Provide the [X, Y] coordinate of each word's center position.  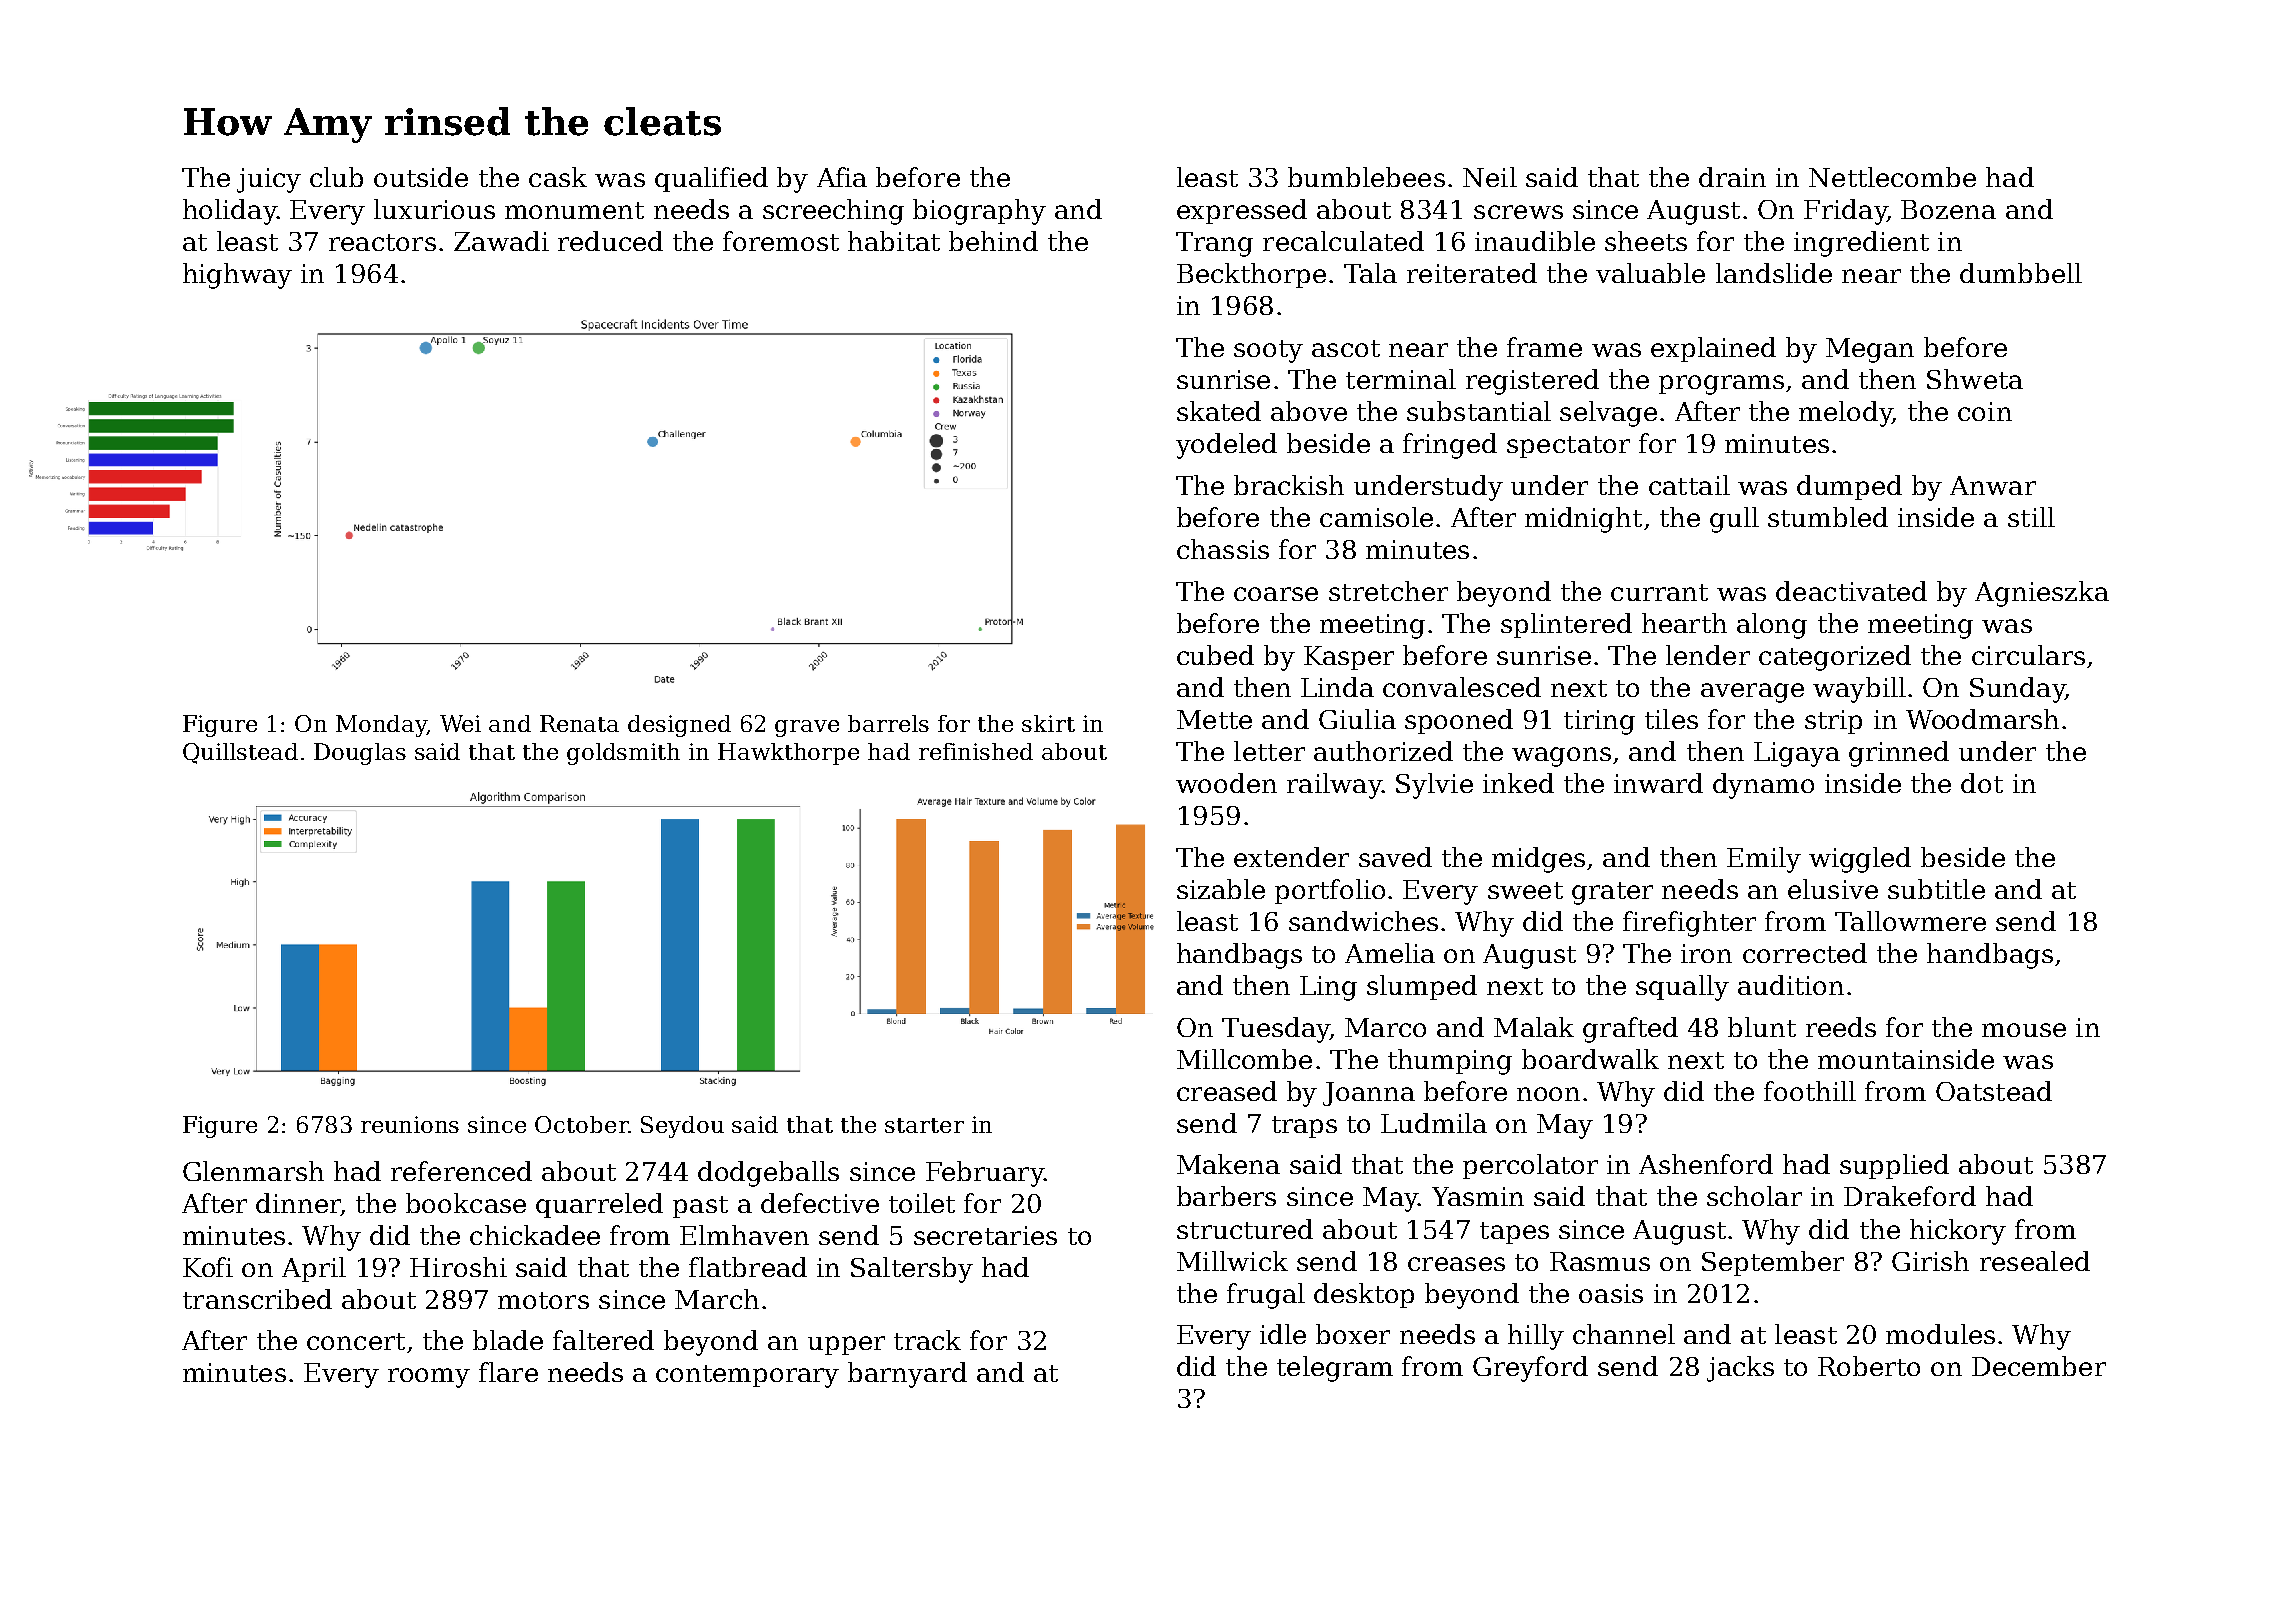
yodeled [1226, 446]
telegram [1335, 1369]
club [336, 177]
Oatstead [1994, 1091]
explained [1713, 349]
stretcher [1388, 591]
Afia [842, 177]
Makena [1228, 1164]
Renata [579, 723]
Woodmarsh [1982, 719]
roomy [429, 1378]
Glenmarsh [253, 1171]
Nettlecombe [1892, 177]
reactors [382, 242]
